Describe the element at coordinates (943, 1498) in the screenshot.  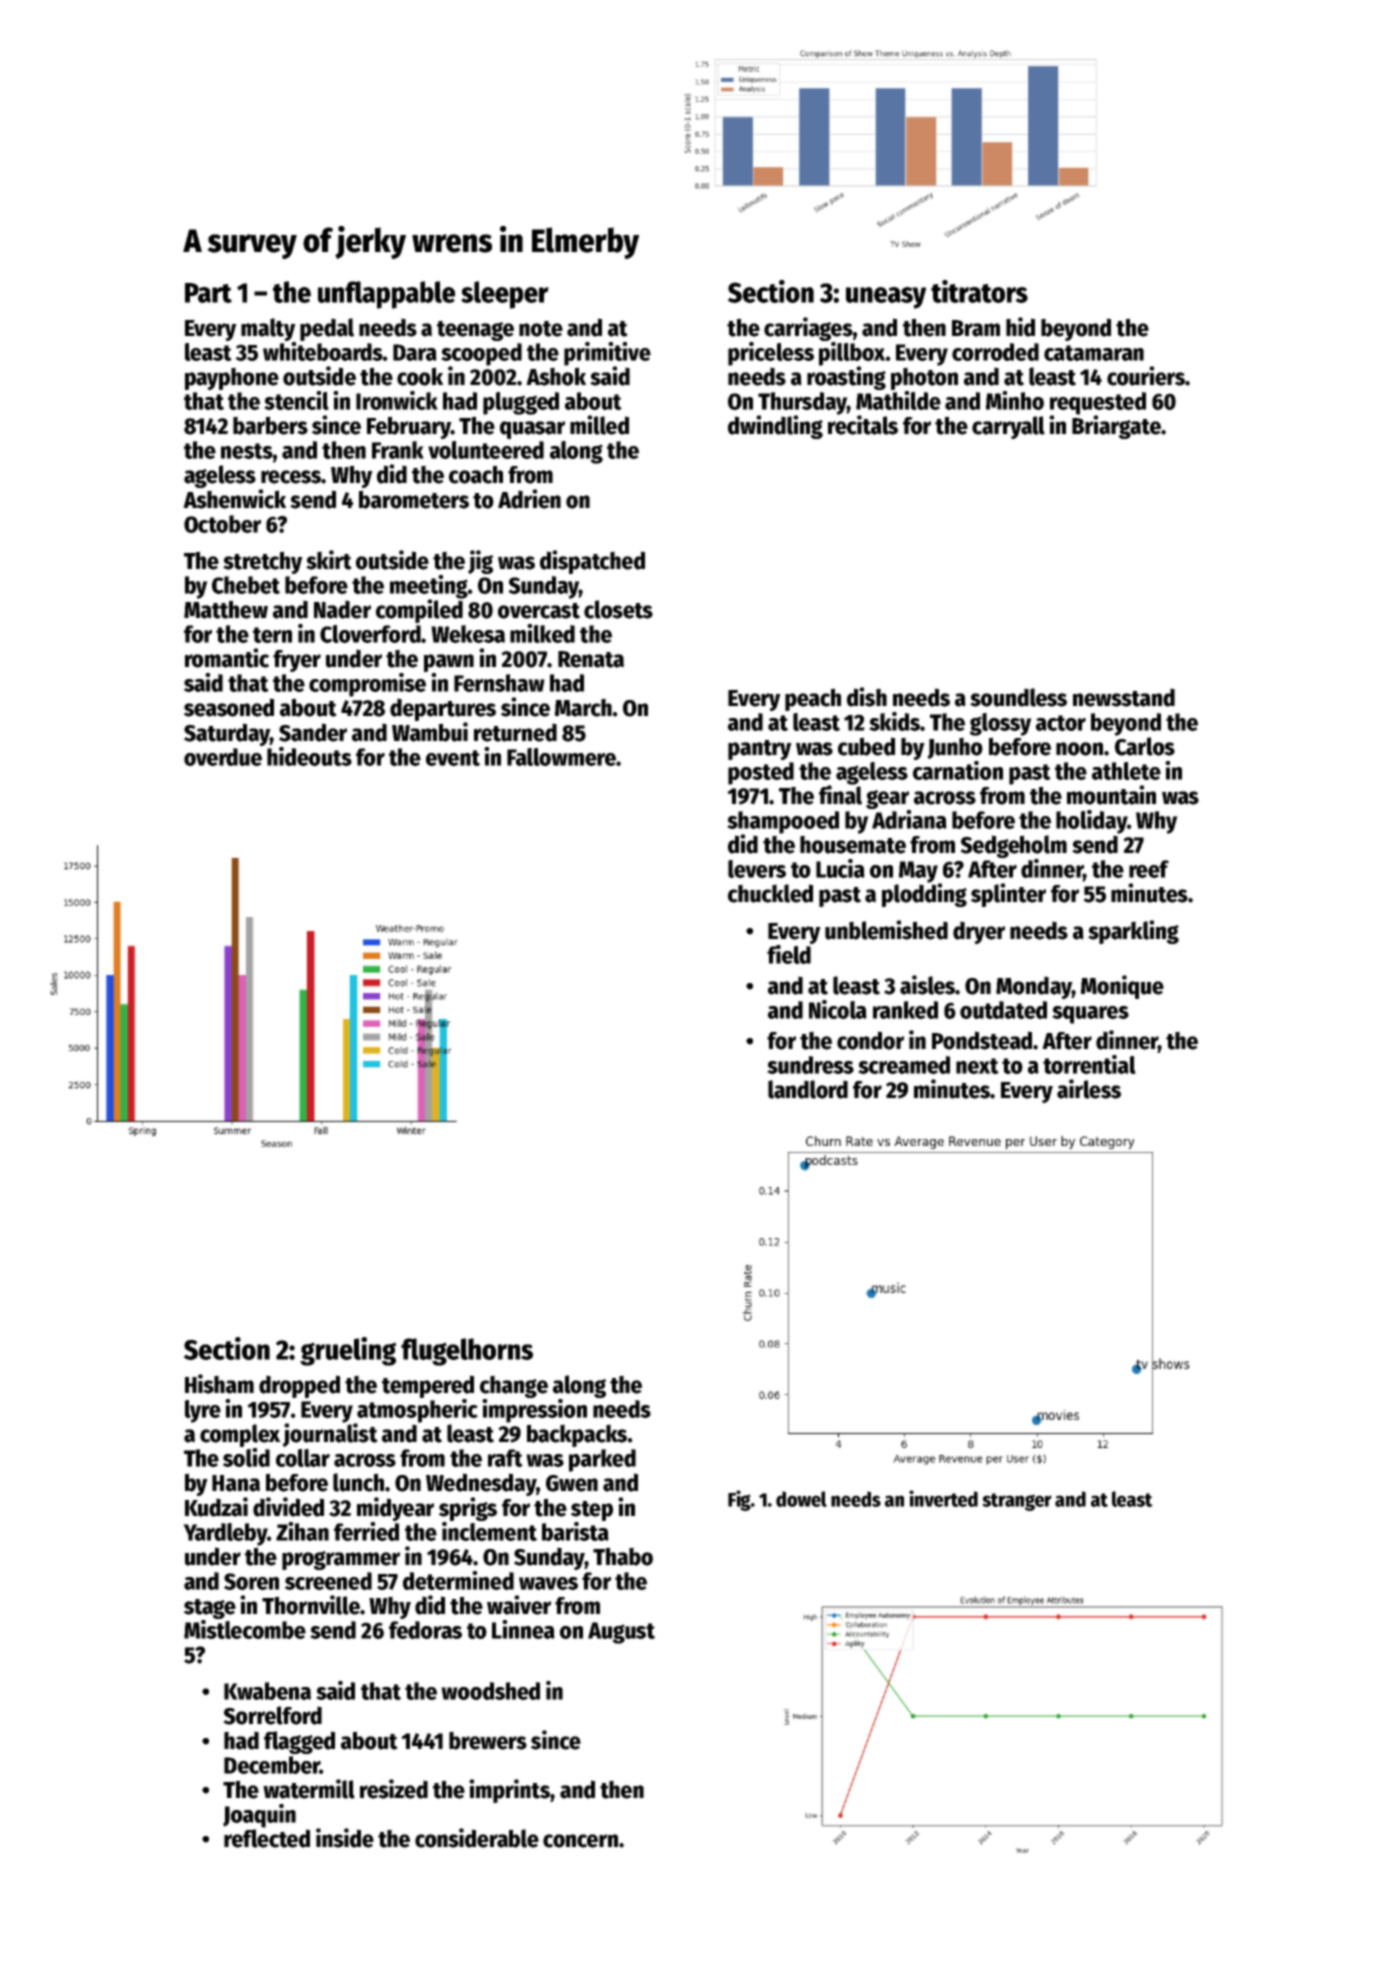
I see `inverted` at that location.
